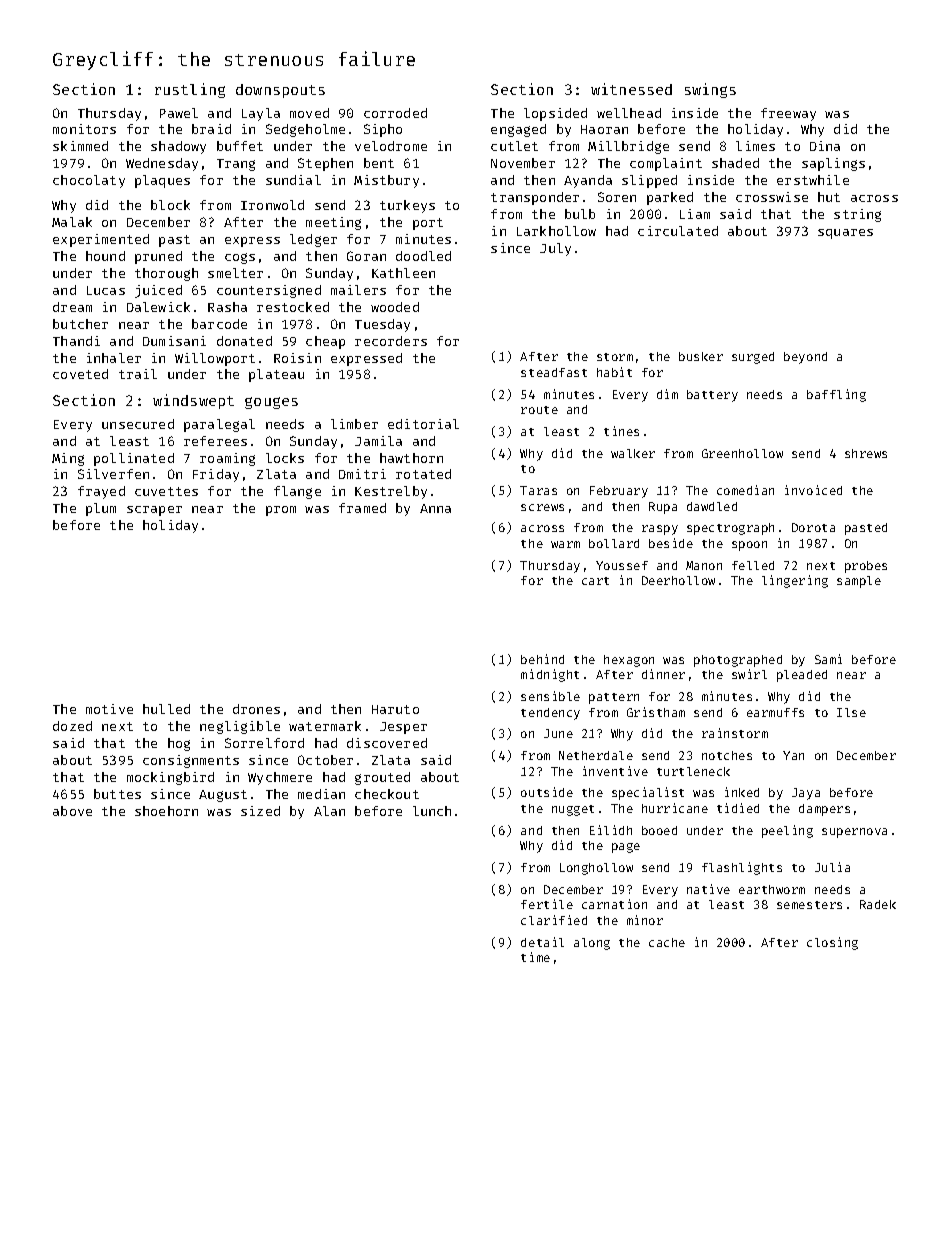  I want to click on drones, so click(256, 709).
